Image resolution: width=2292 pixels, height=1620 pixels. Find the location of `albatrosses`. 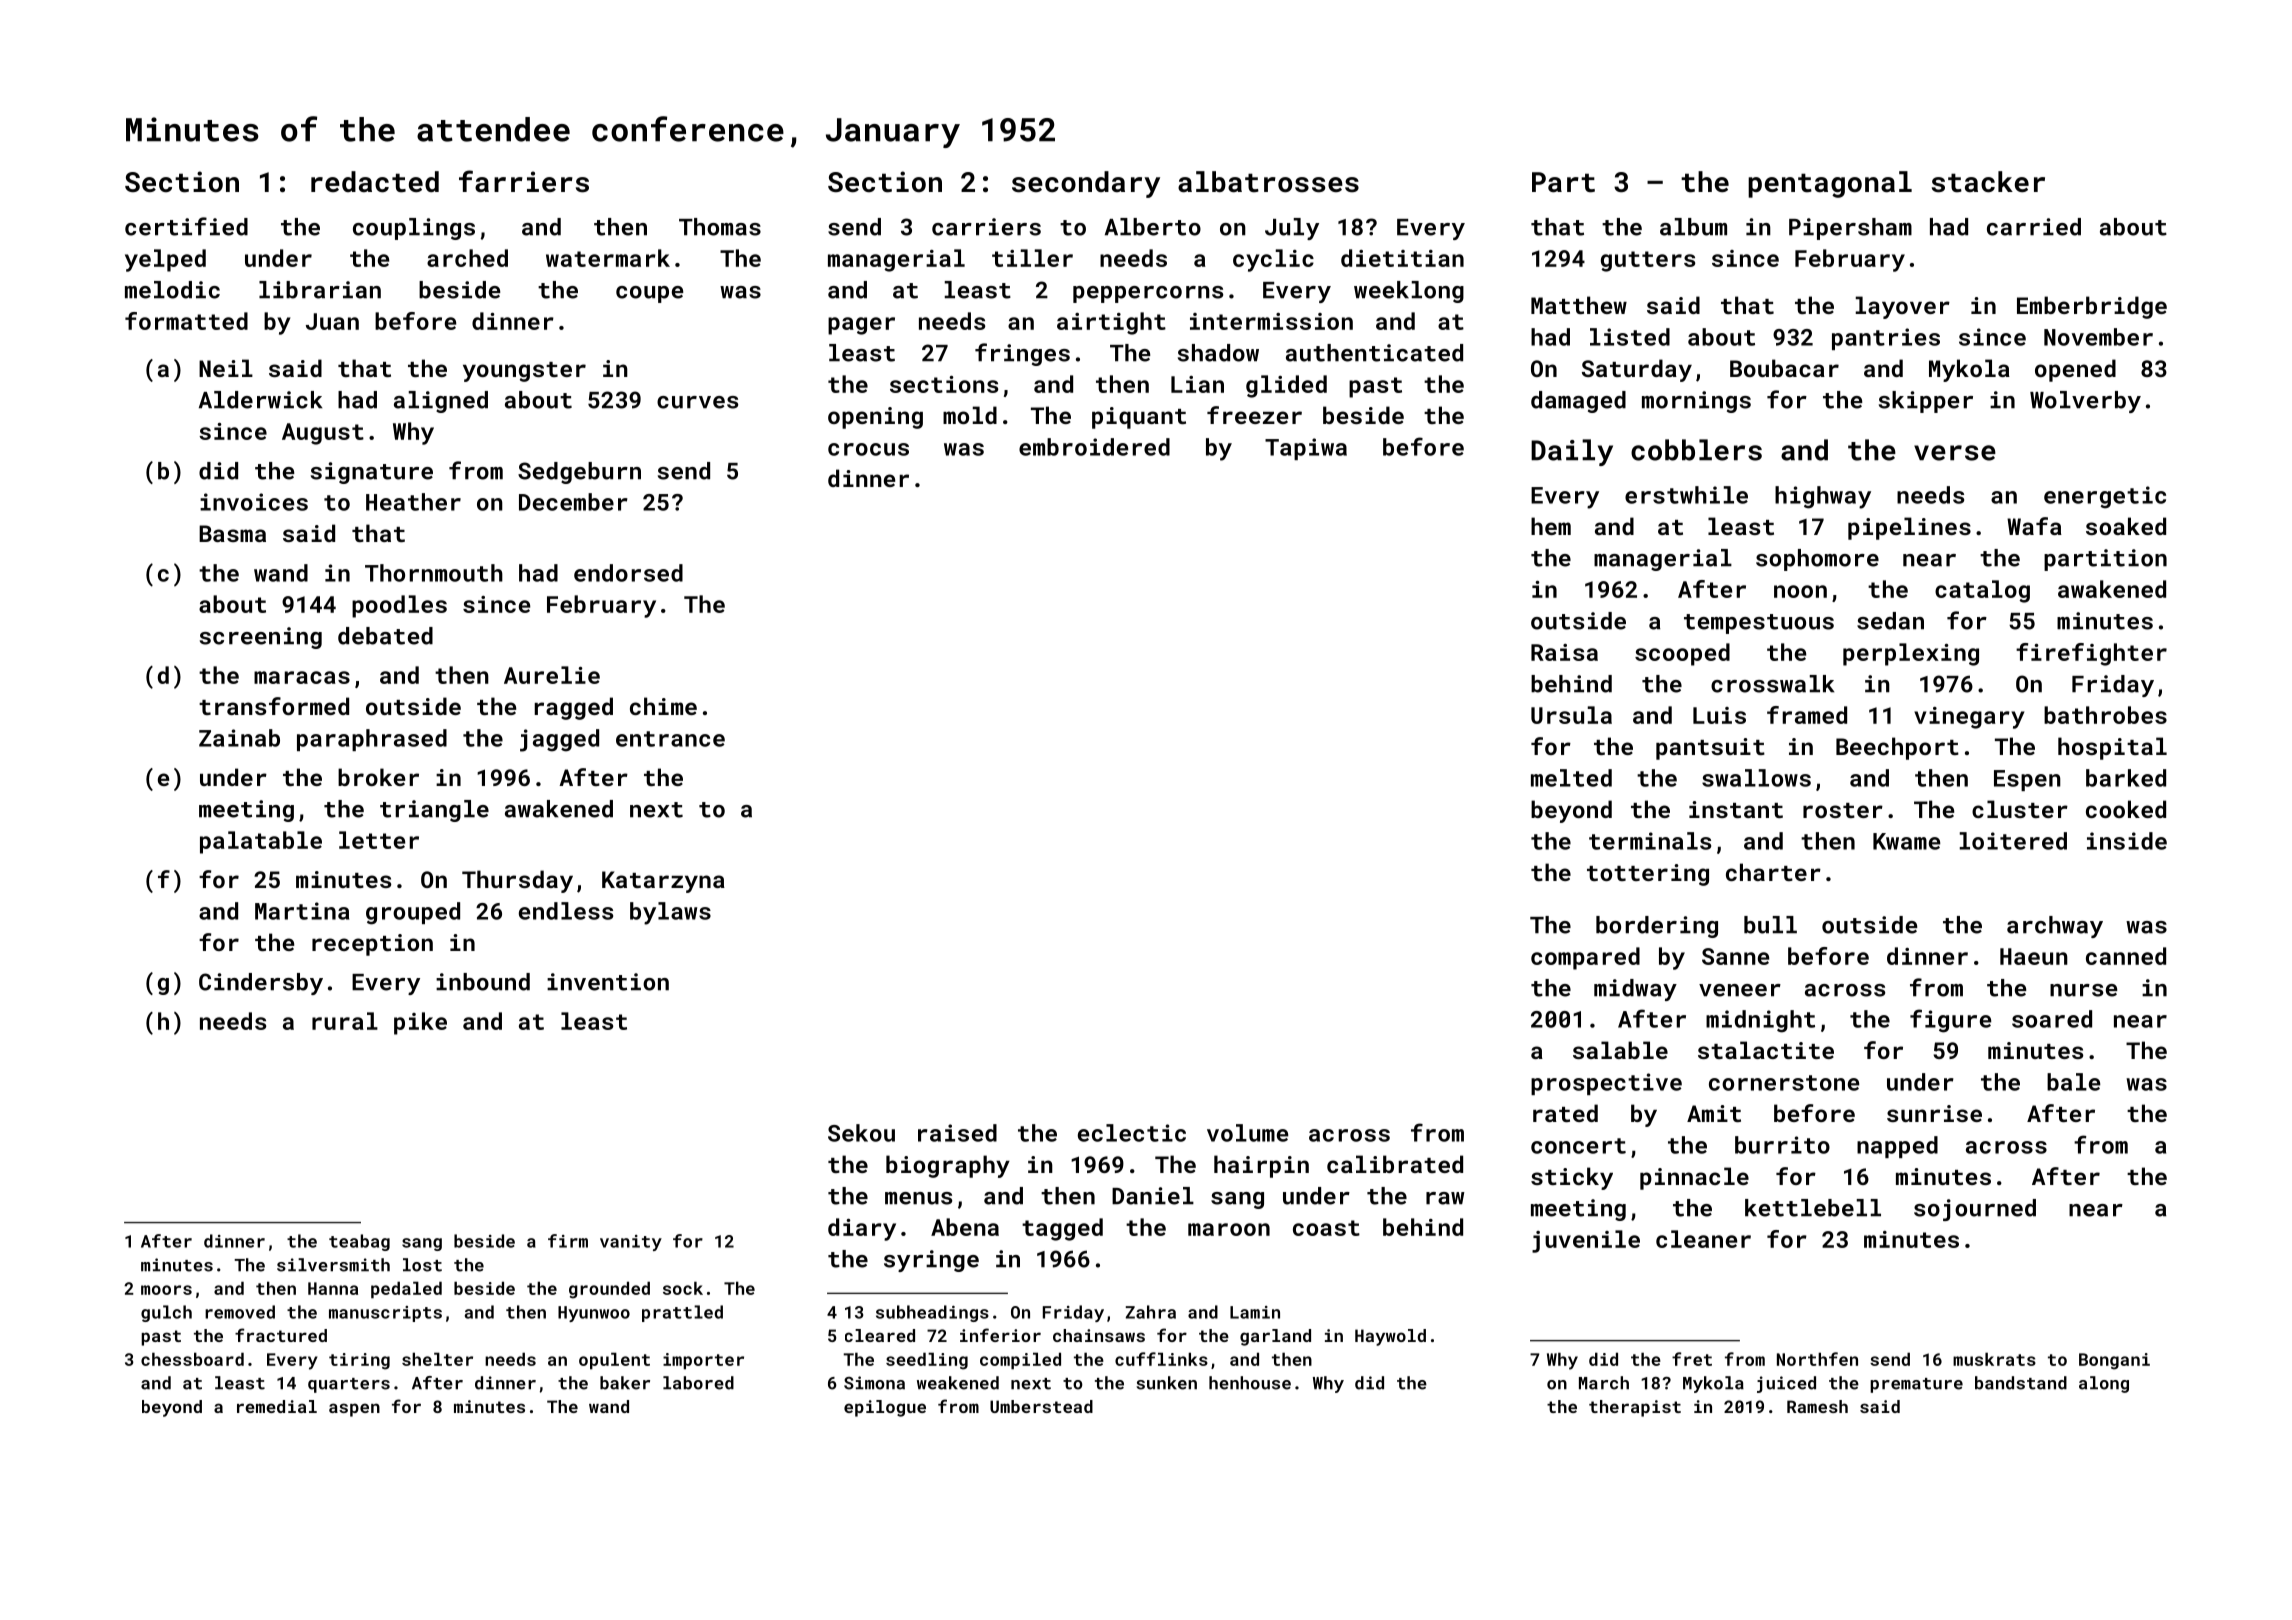

albatrosses is located at coordinates (1268, 182).
